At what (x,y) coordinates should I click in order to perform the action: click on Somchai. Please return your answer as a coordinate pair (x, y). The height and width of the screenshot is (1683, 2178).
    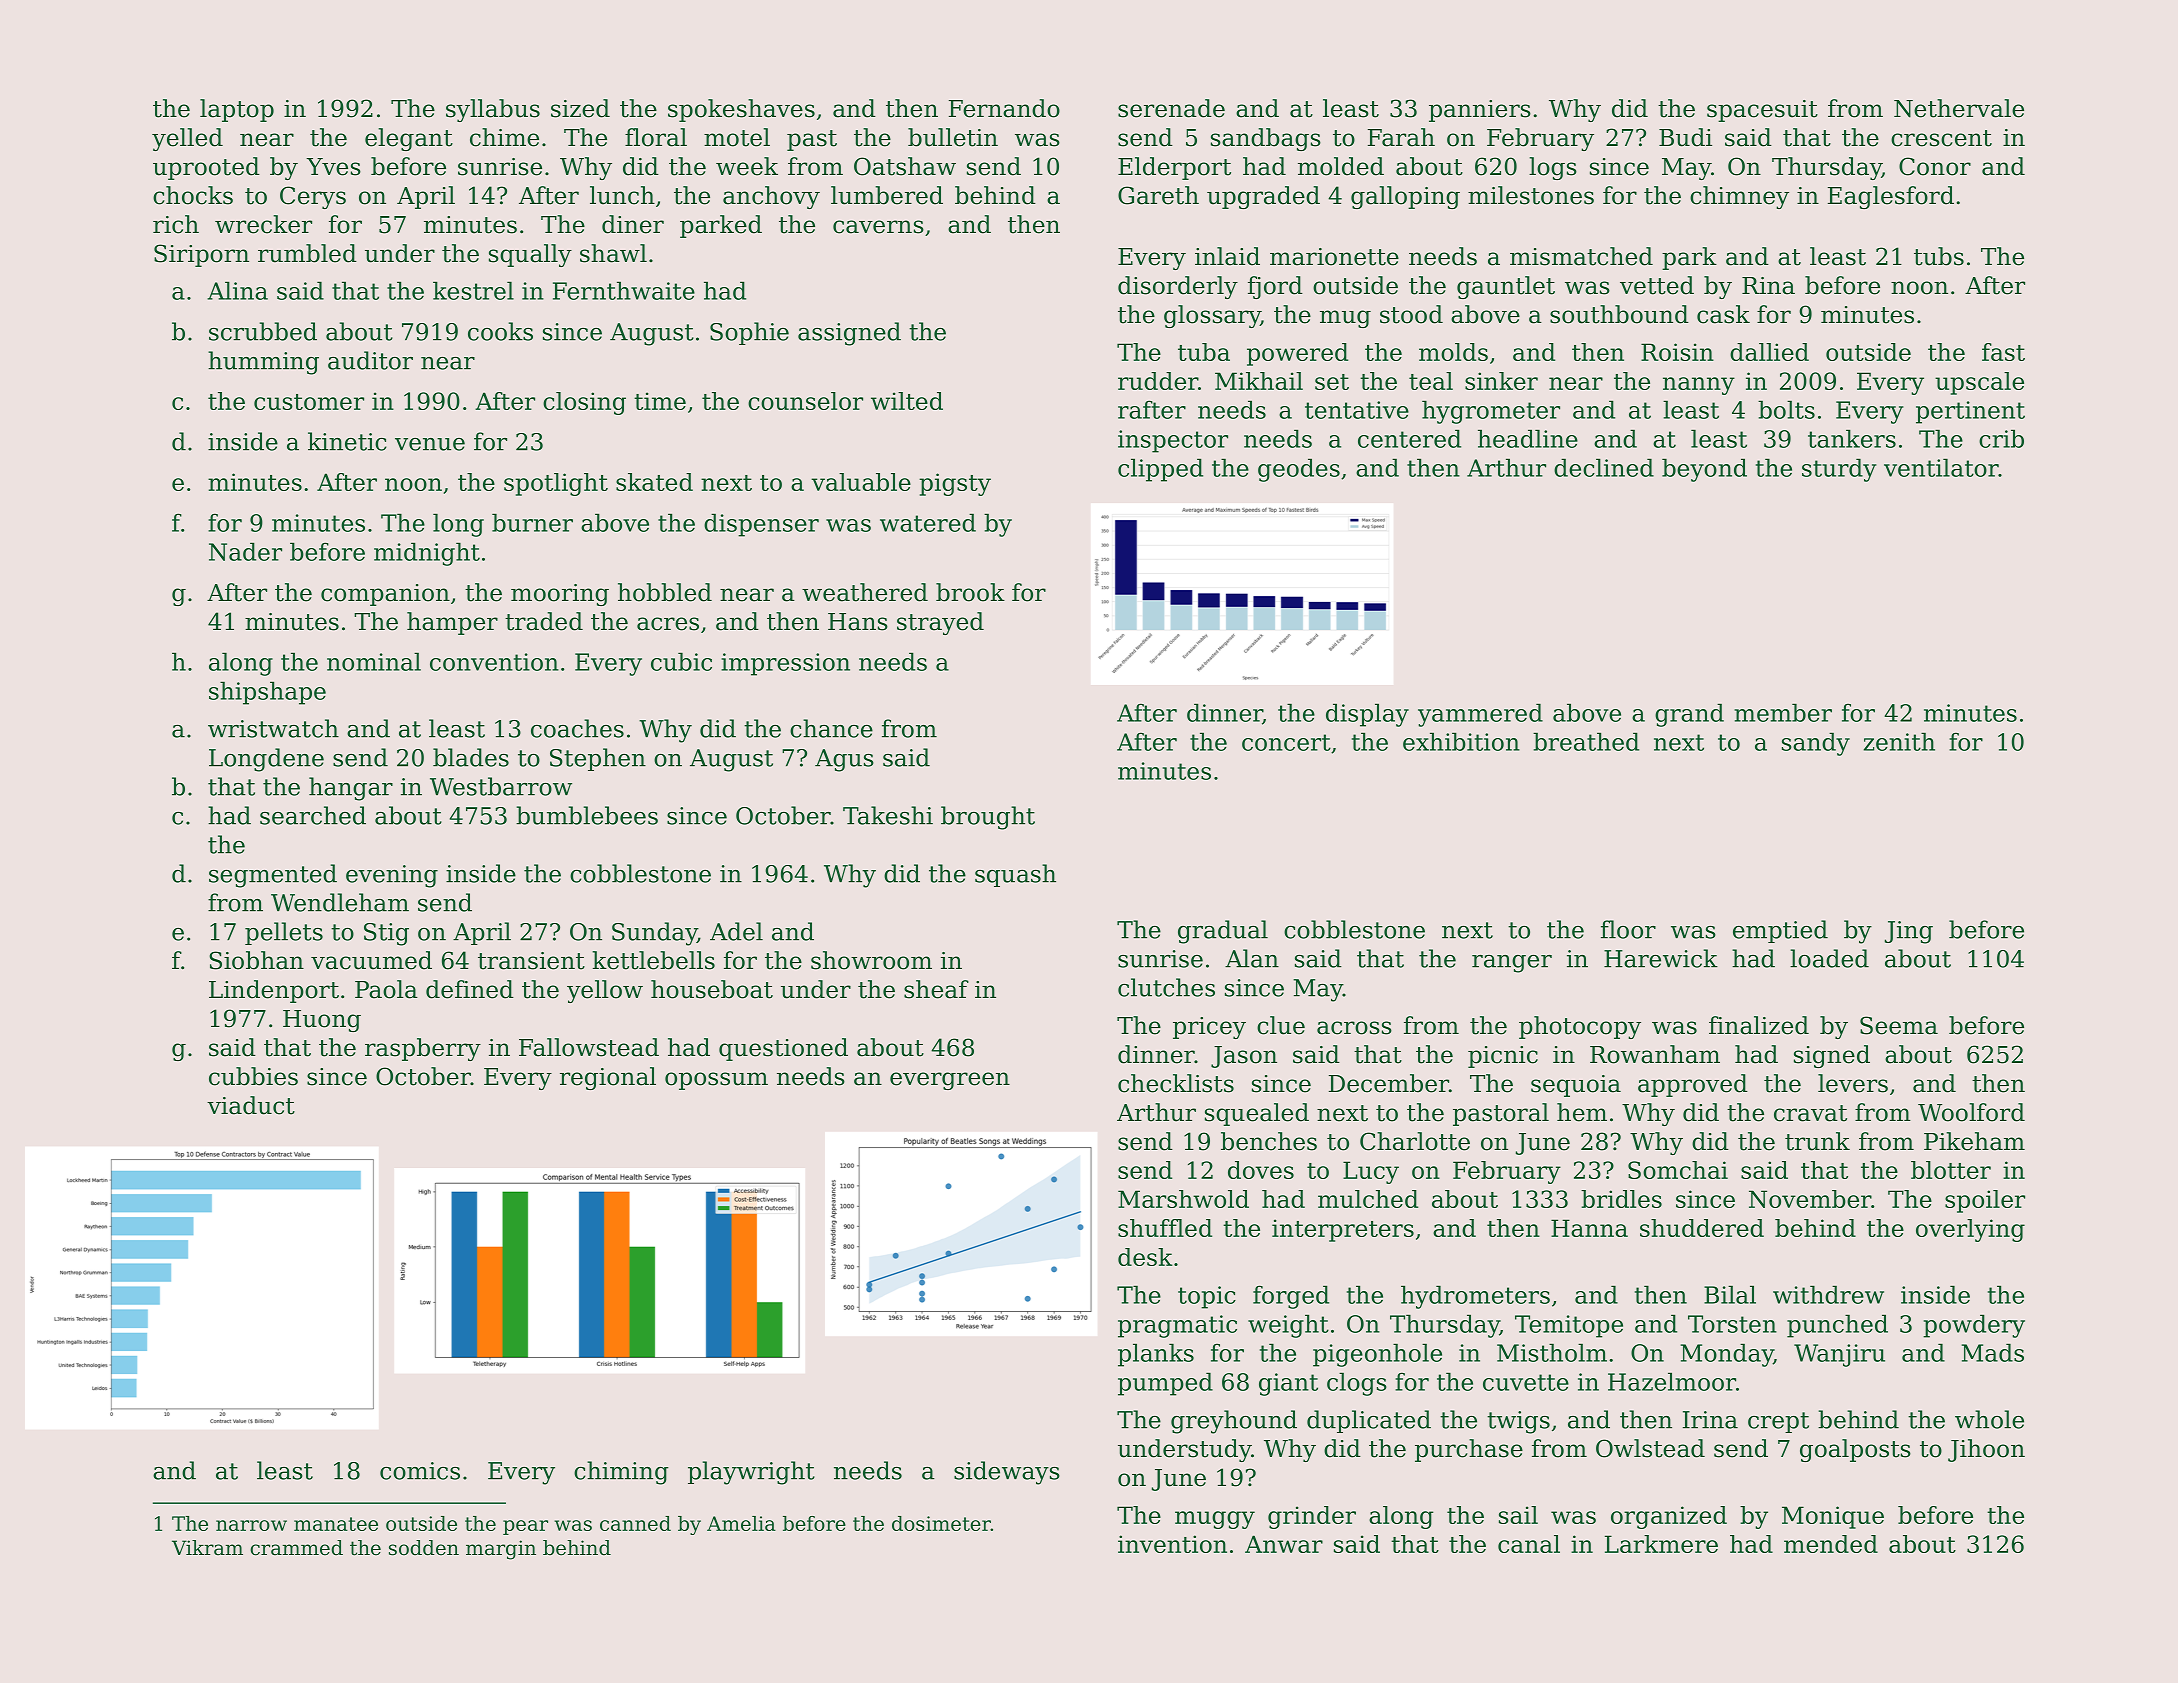
    Looking at the image, I should click on (1678, 1170).
